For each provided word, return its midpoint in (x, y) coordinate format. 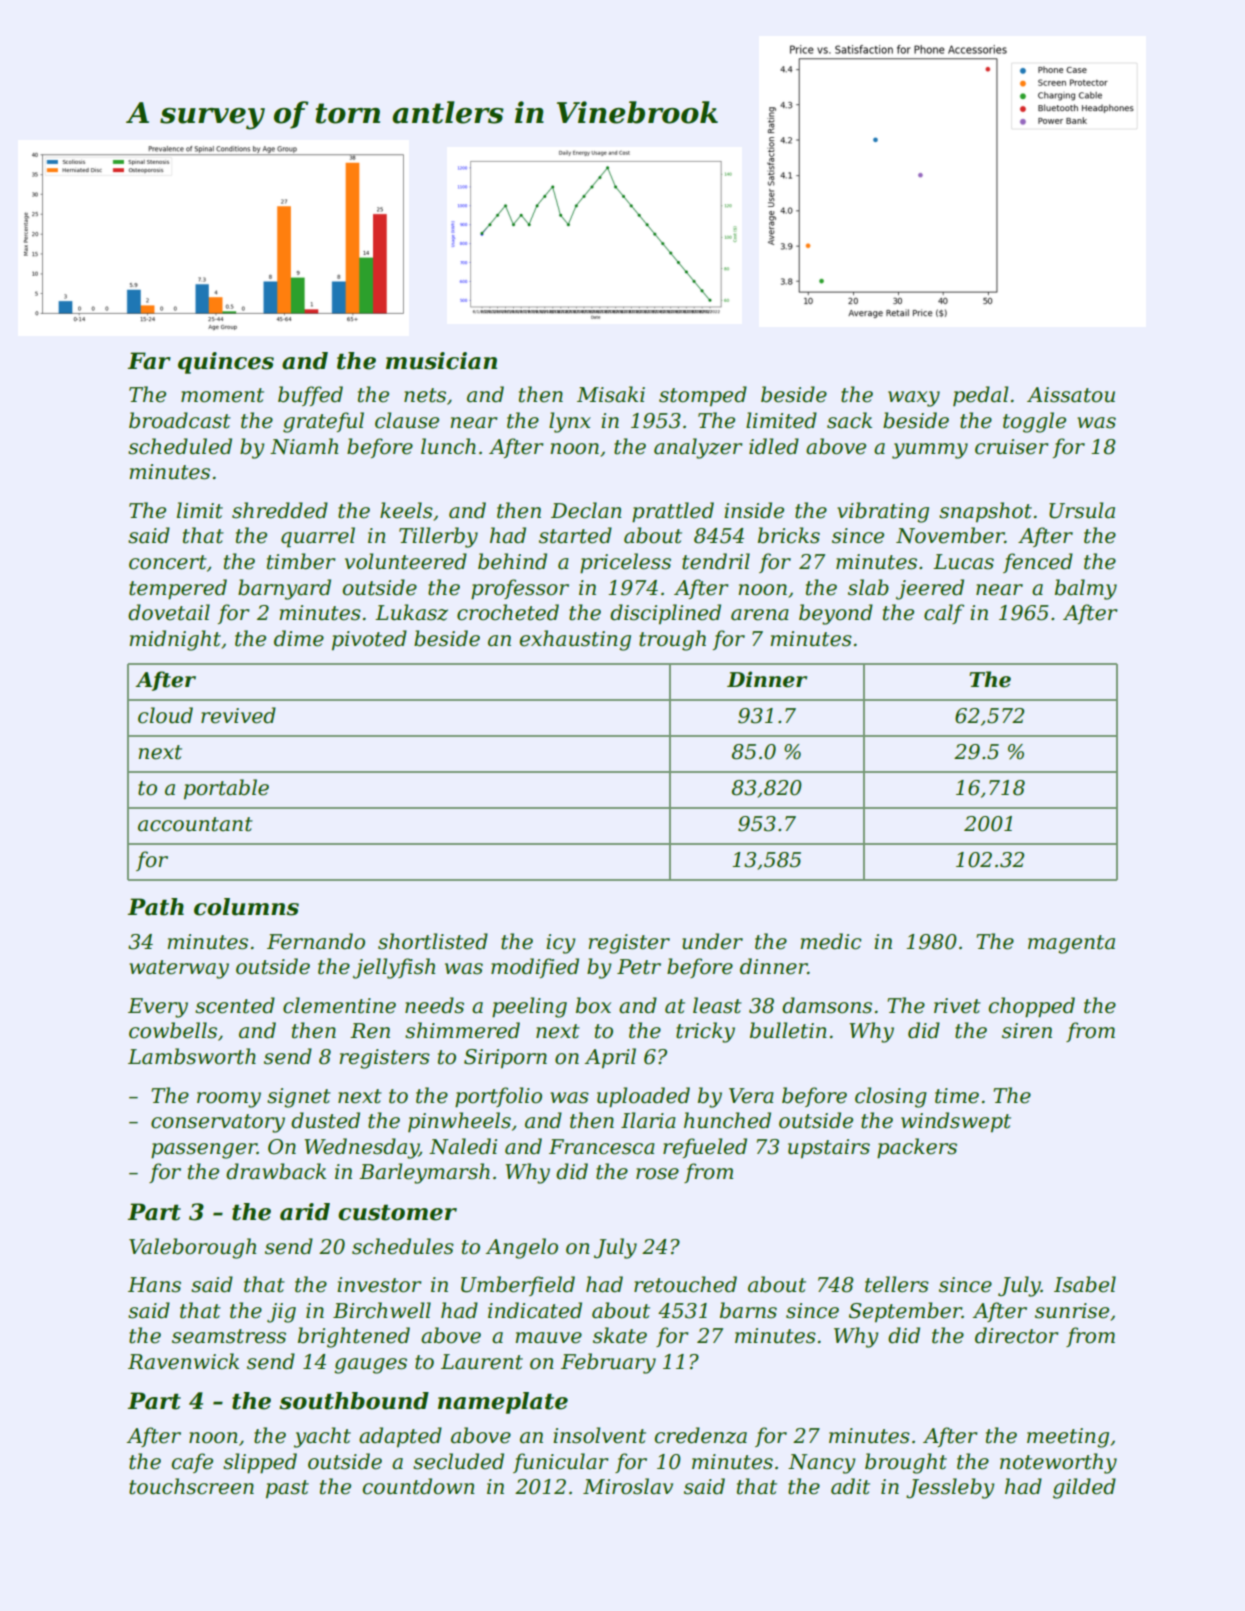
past (287, 1489)
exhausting (575, 640)
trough (672, 640)
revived (238, 715)
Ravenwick (183, 1361)
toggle (1034, 422)
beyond (836, 614)
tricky (705, 1032)
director (1016, 1335)
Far (149, 361)
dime (299, 638)
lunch (448, 446)
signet (299, 1098)
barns (748, 1310)
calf (944, 614)
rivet (957, 1006)
